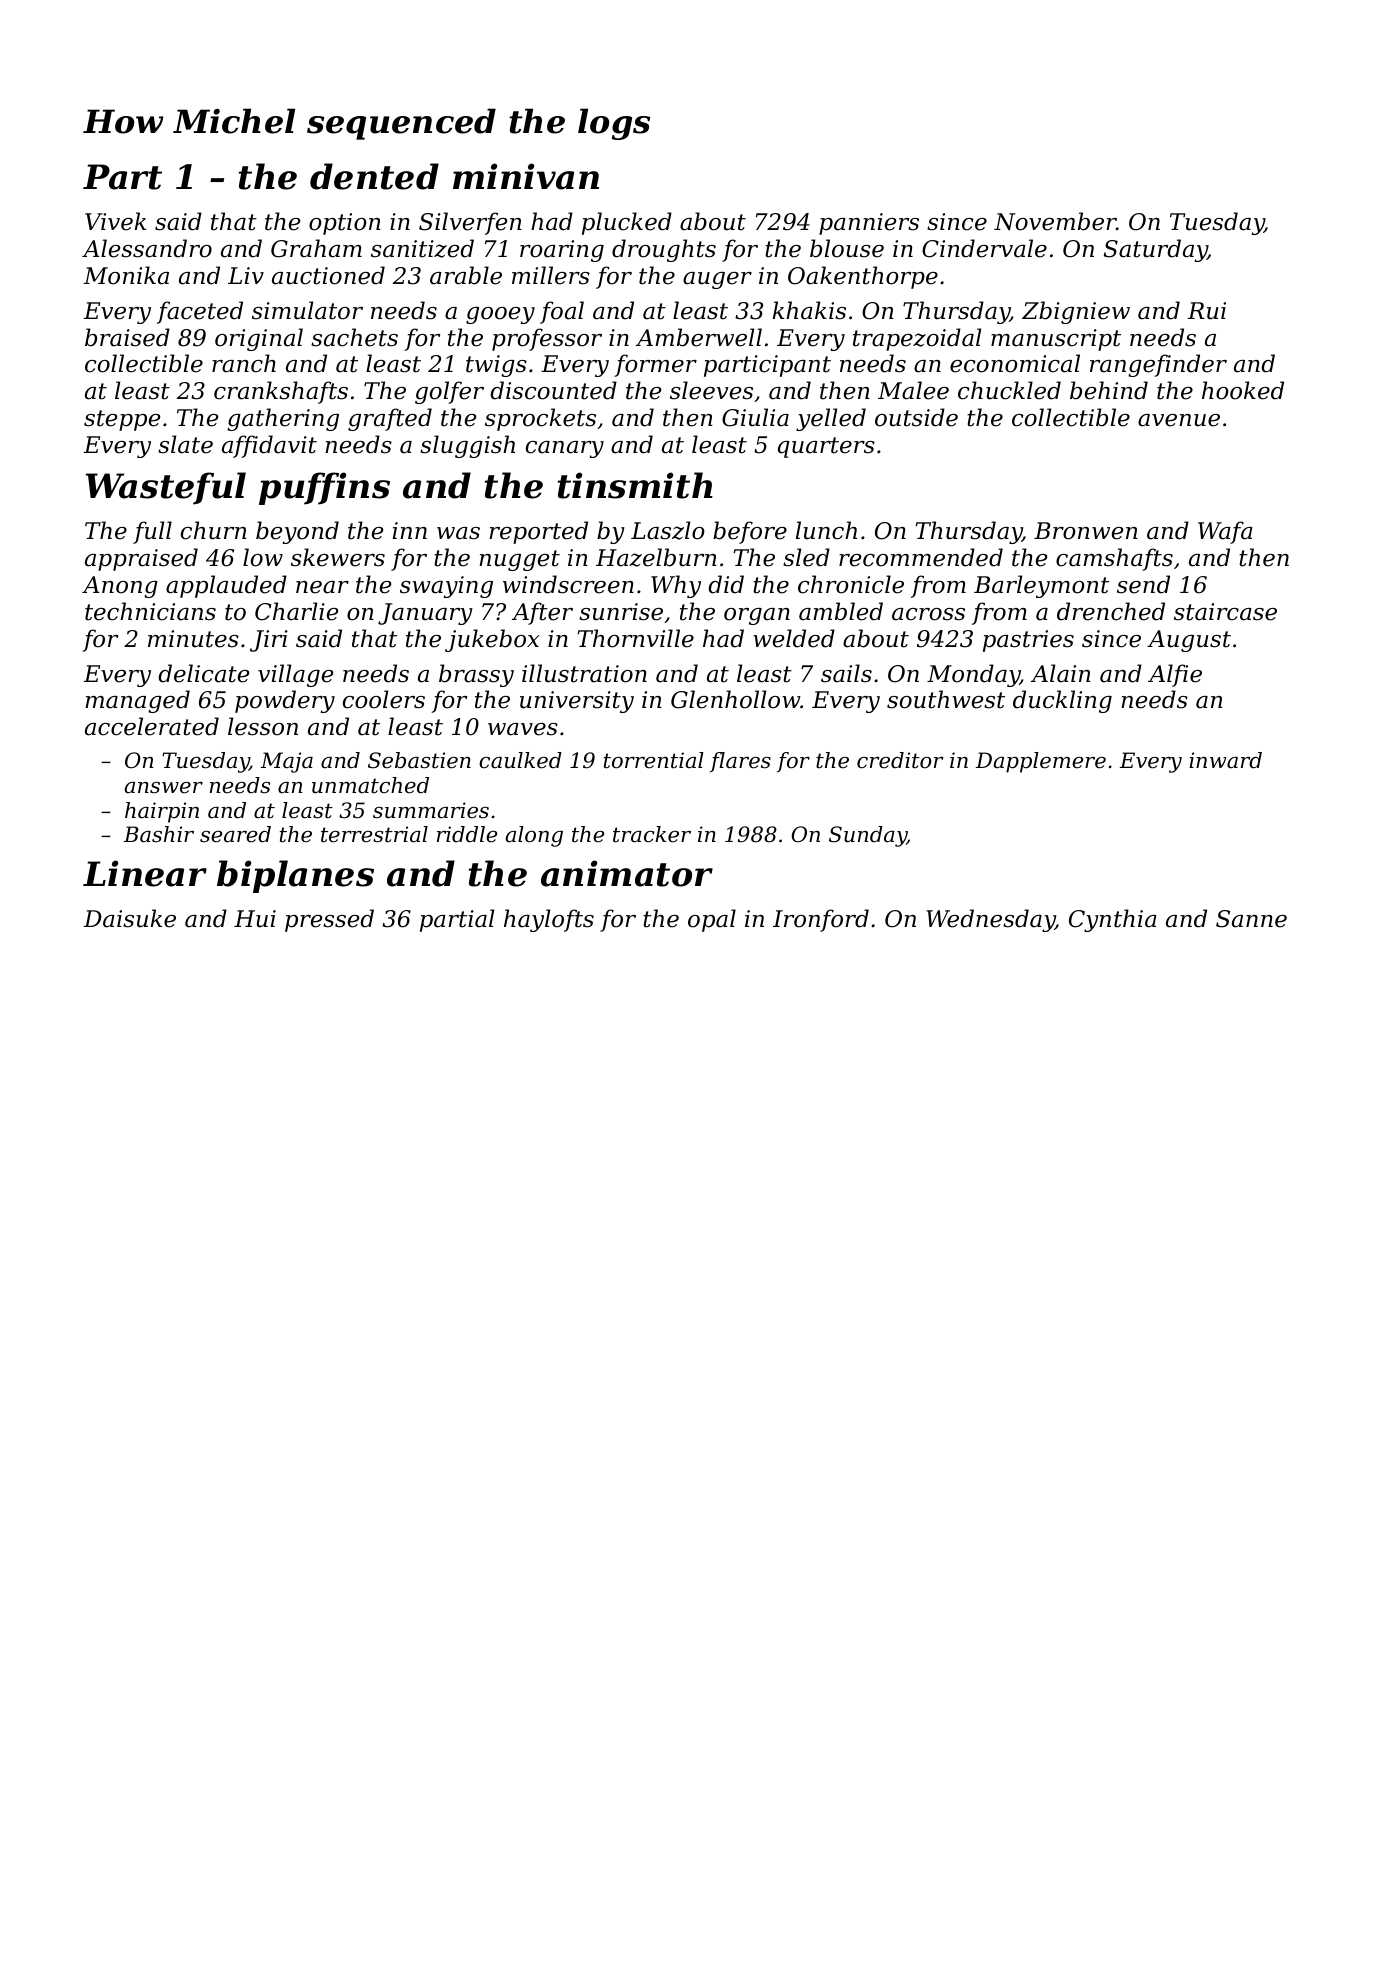 The height and width of the document is (1969, 1386). I want to click on Sanne, so click(1251, 919).
